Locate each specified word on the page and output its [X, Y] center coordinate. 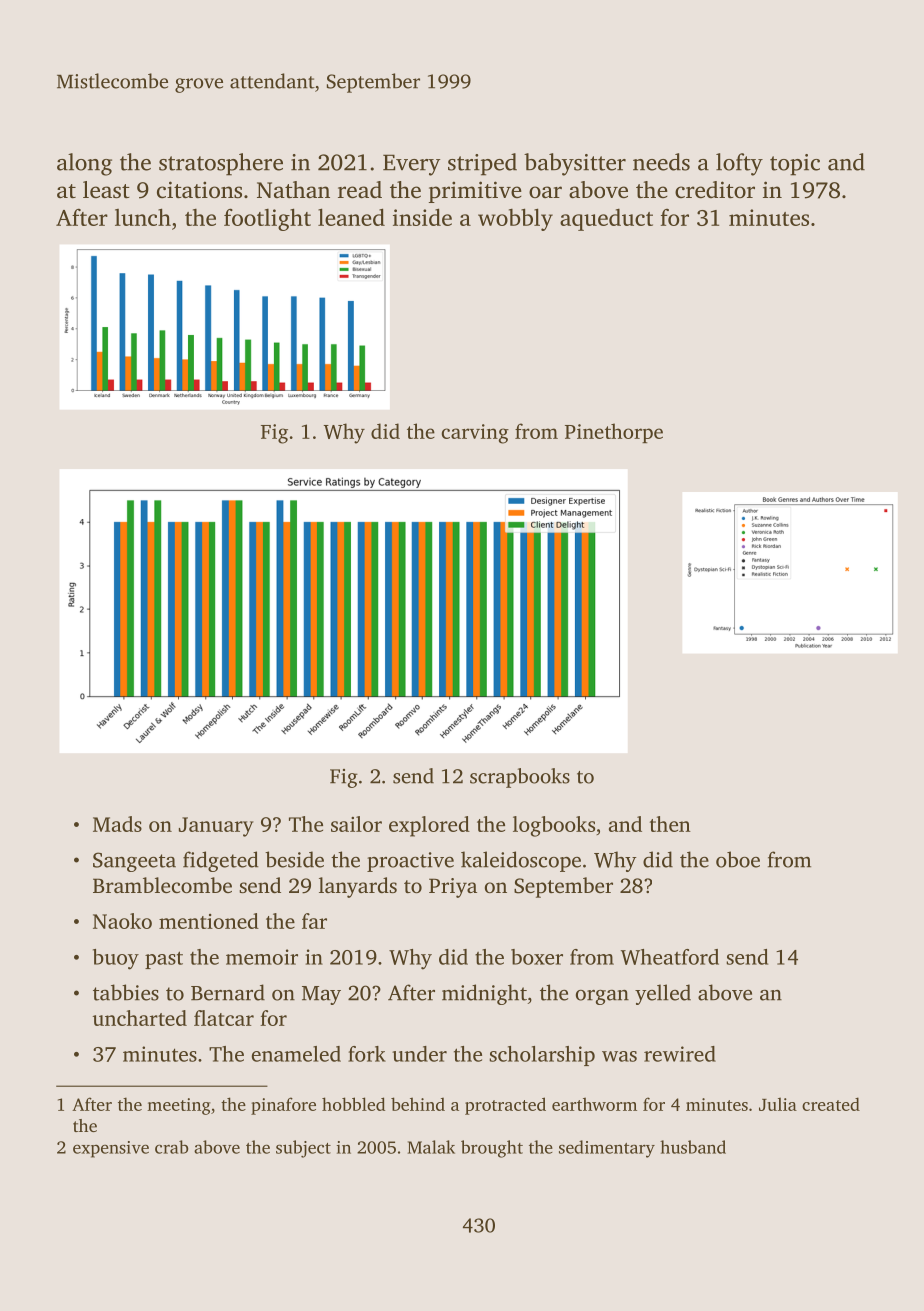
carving [475, 434]
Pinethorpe [614, 433]
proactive [410, 862]
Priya [453, 888]
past [164, 960]
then [670, 824]
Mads [117, 824]
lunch [143, 217]
